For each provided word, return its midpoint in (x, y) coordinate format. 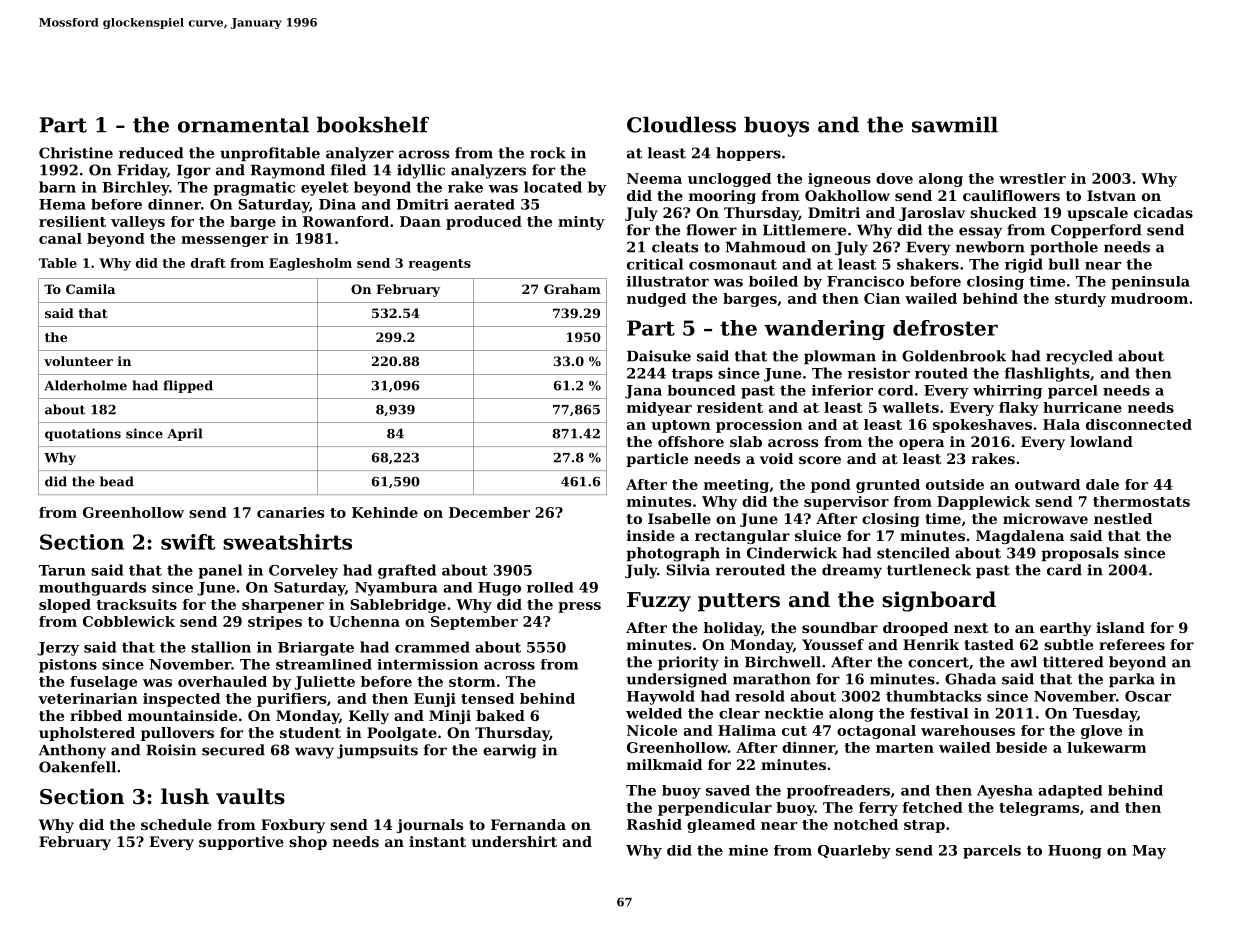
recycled (1079, 357)
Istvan (1111, 195)
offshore (691, 441)
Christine (76, 153)
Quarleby (854, 852)
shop (308, 843)
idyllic (421, 171)
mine (748, 850)
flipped (188, 386)
